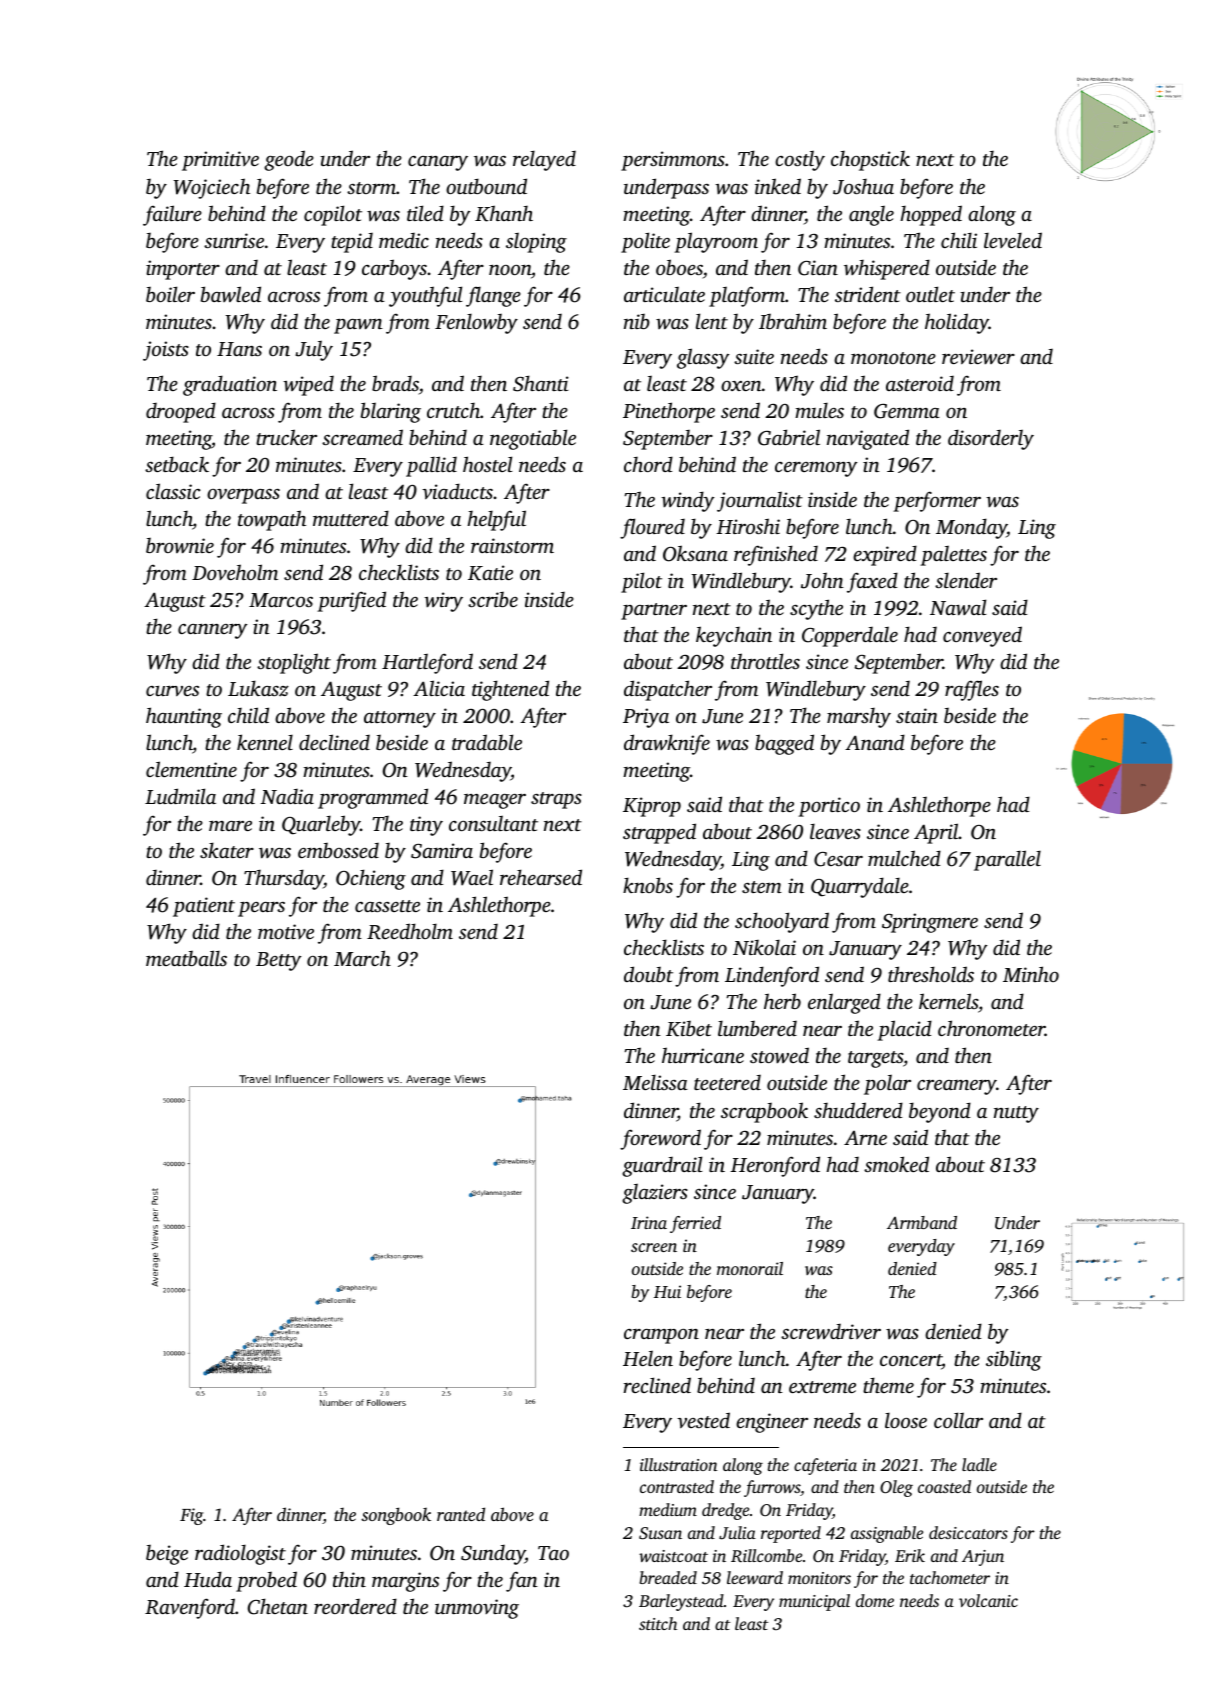  I want to click on Pinethorpe, so click(669, 412).
